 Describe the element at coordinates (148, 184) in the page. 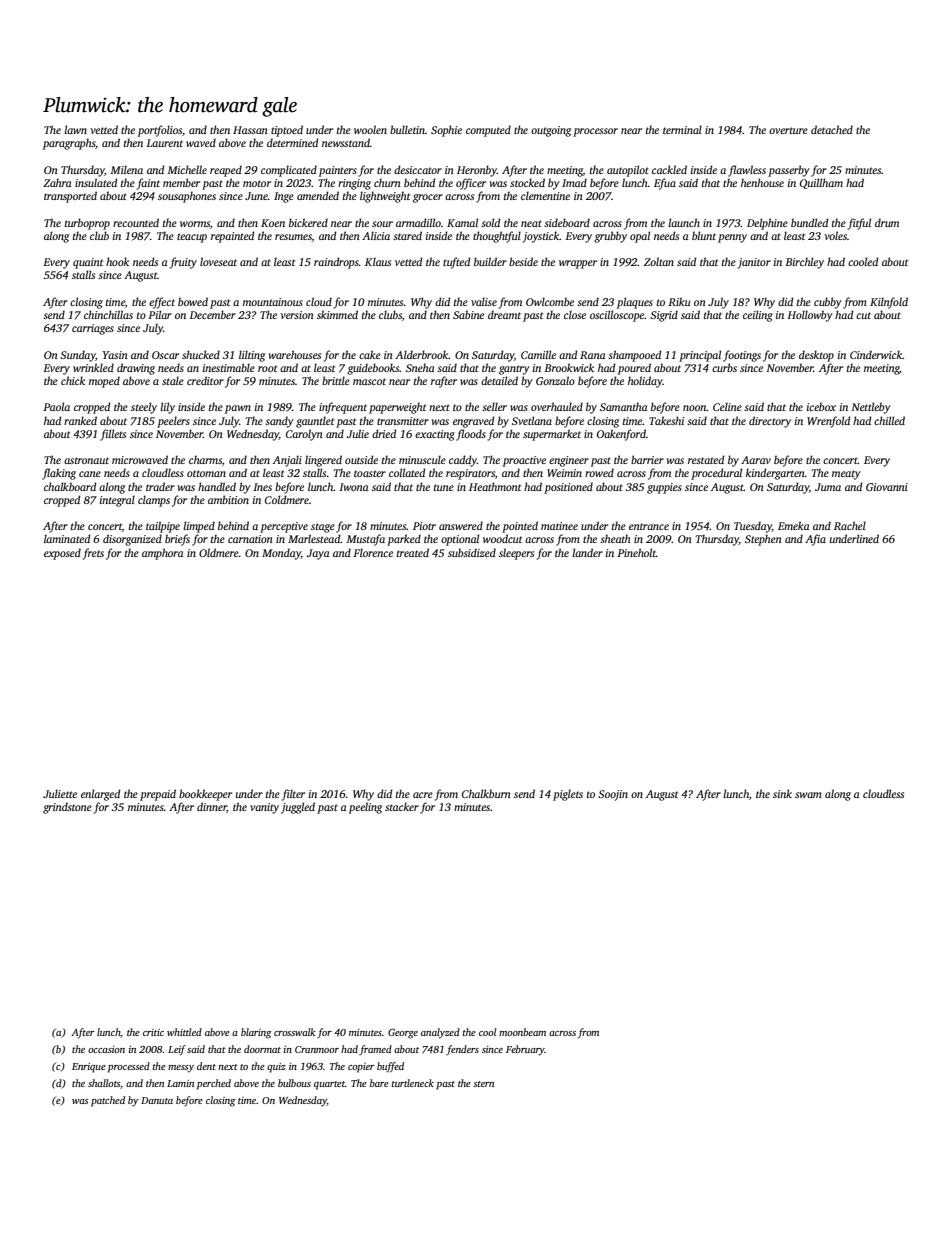

I see `faint` at that location.
